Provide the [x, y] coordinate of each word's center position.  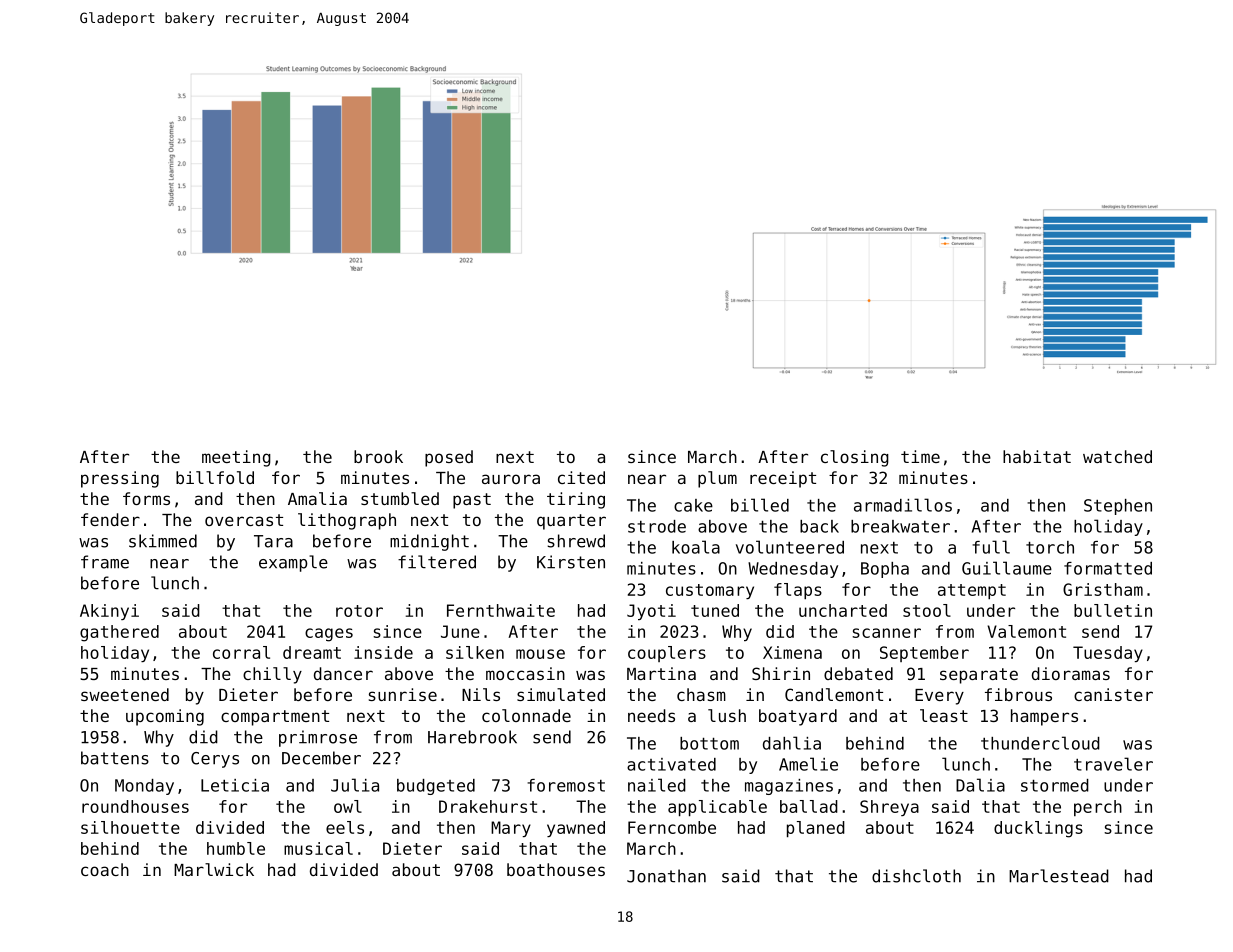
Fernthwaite [501, 610]
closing [855, 458]
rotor [359, 611]
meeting [236, 458]
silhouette [130, 827]
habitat [1037, 456]
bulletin [1113, 610]
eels [345, 827]
